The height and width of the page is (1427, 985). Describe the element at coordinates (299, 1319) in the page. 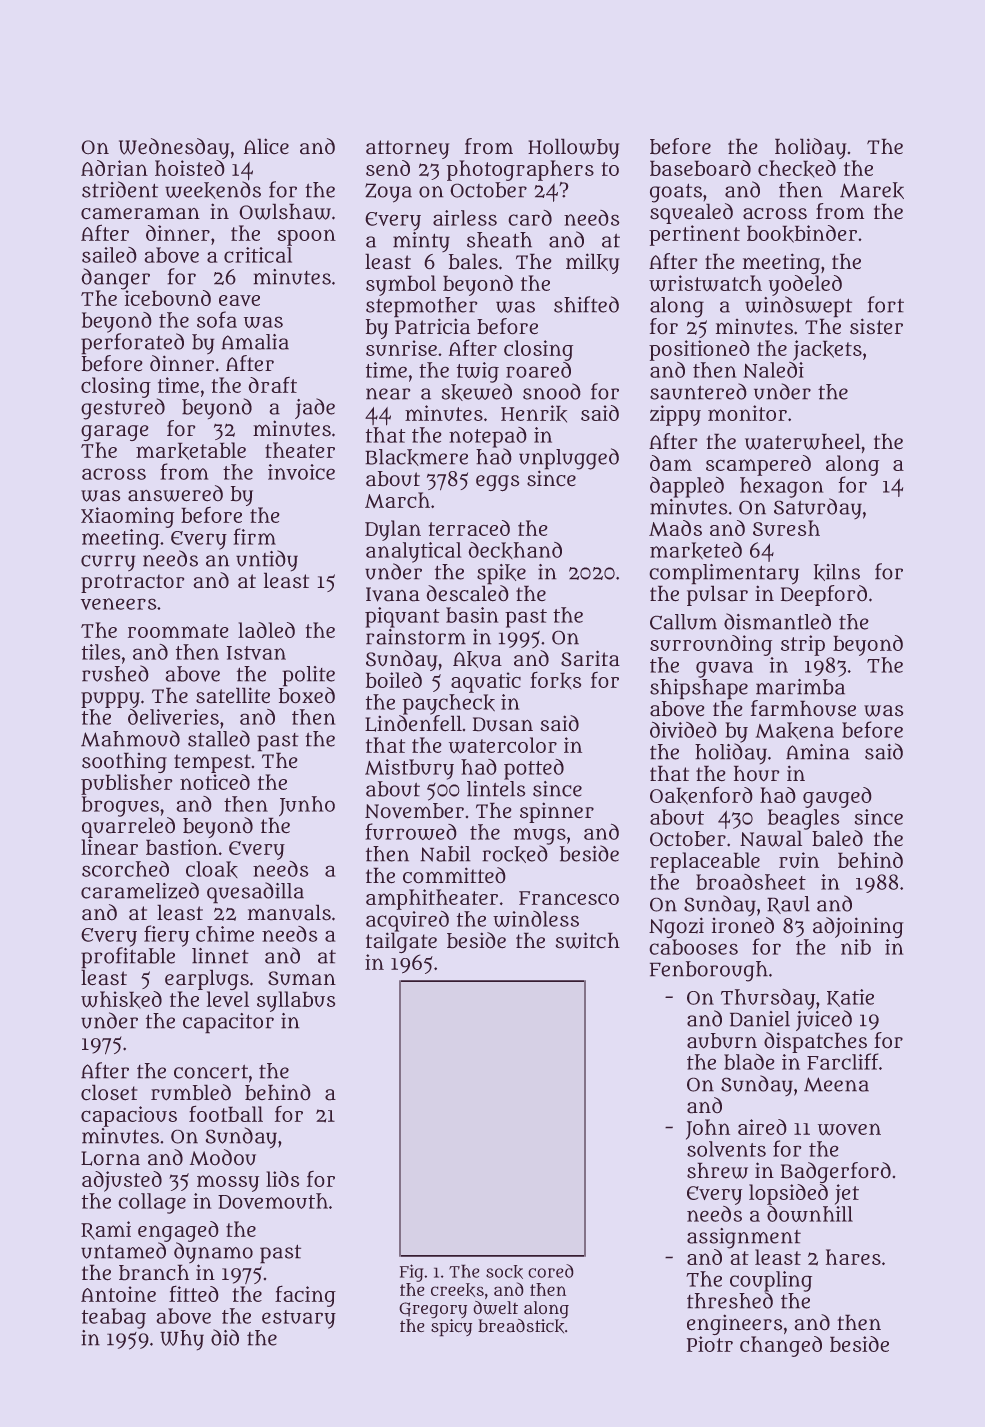

I see `estuary` at that location.
